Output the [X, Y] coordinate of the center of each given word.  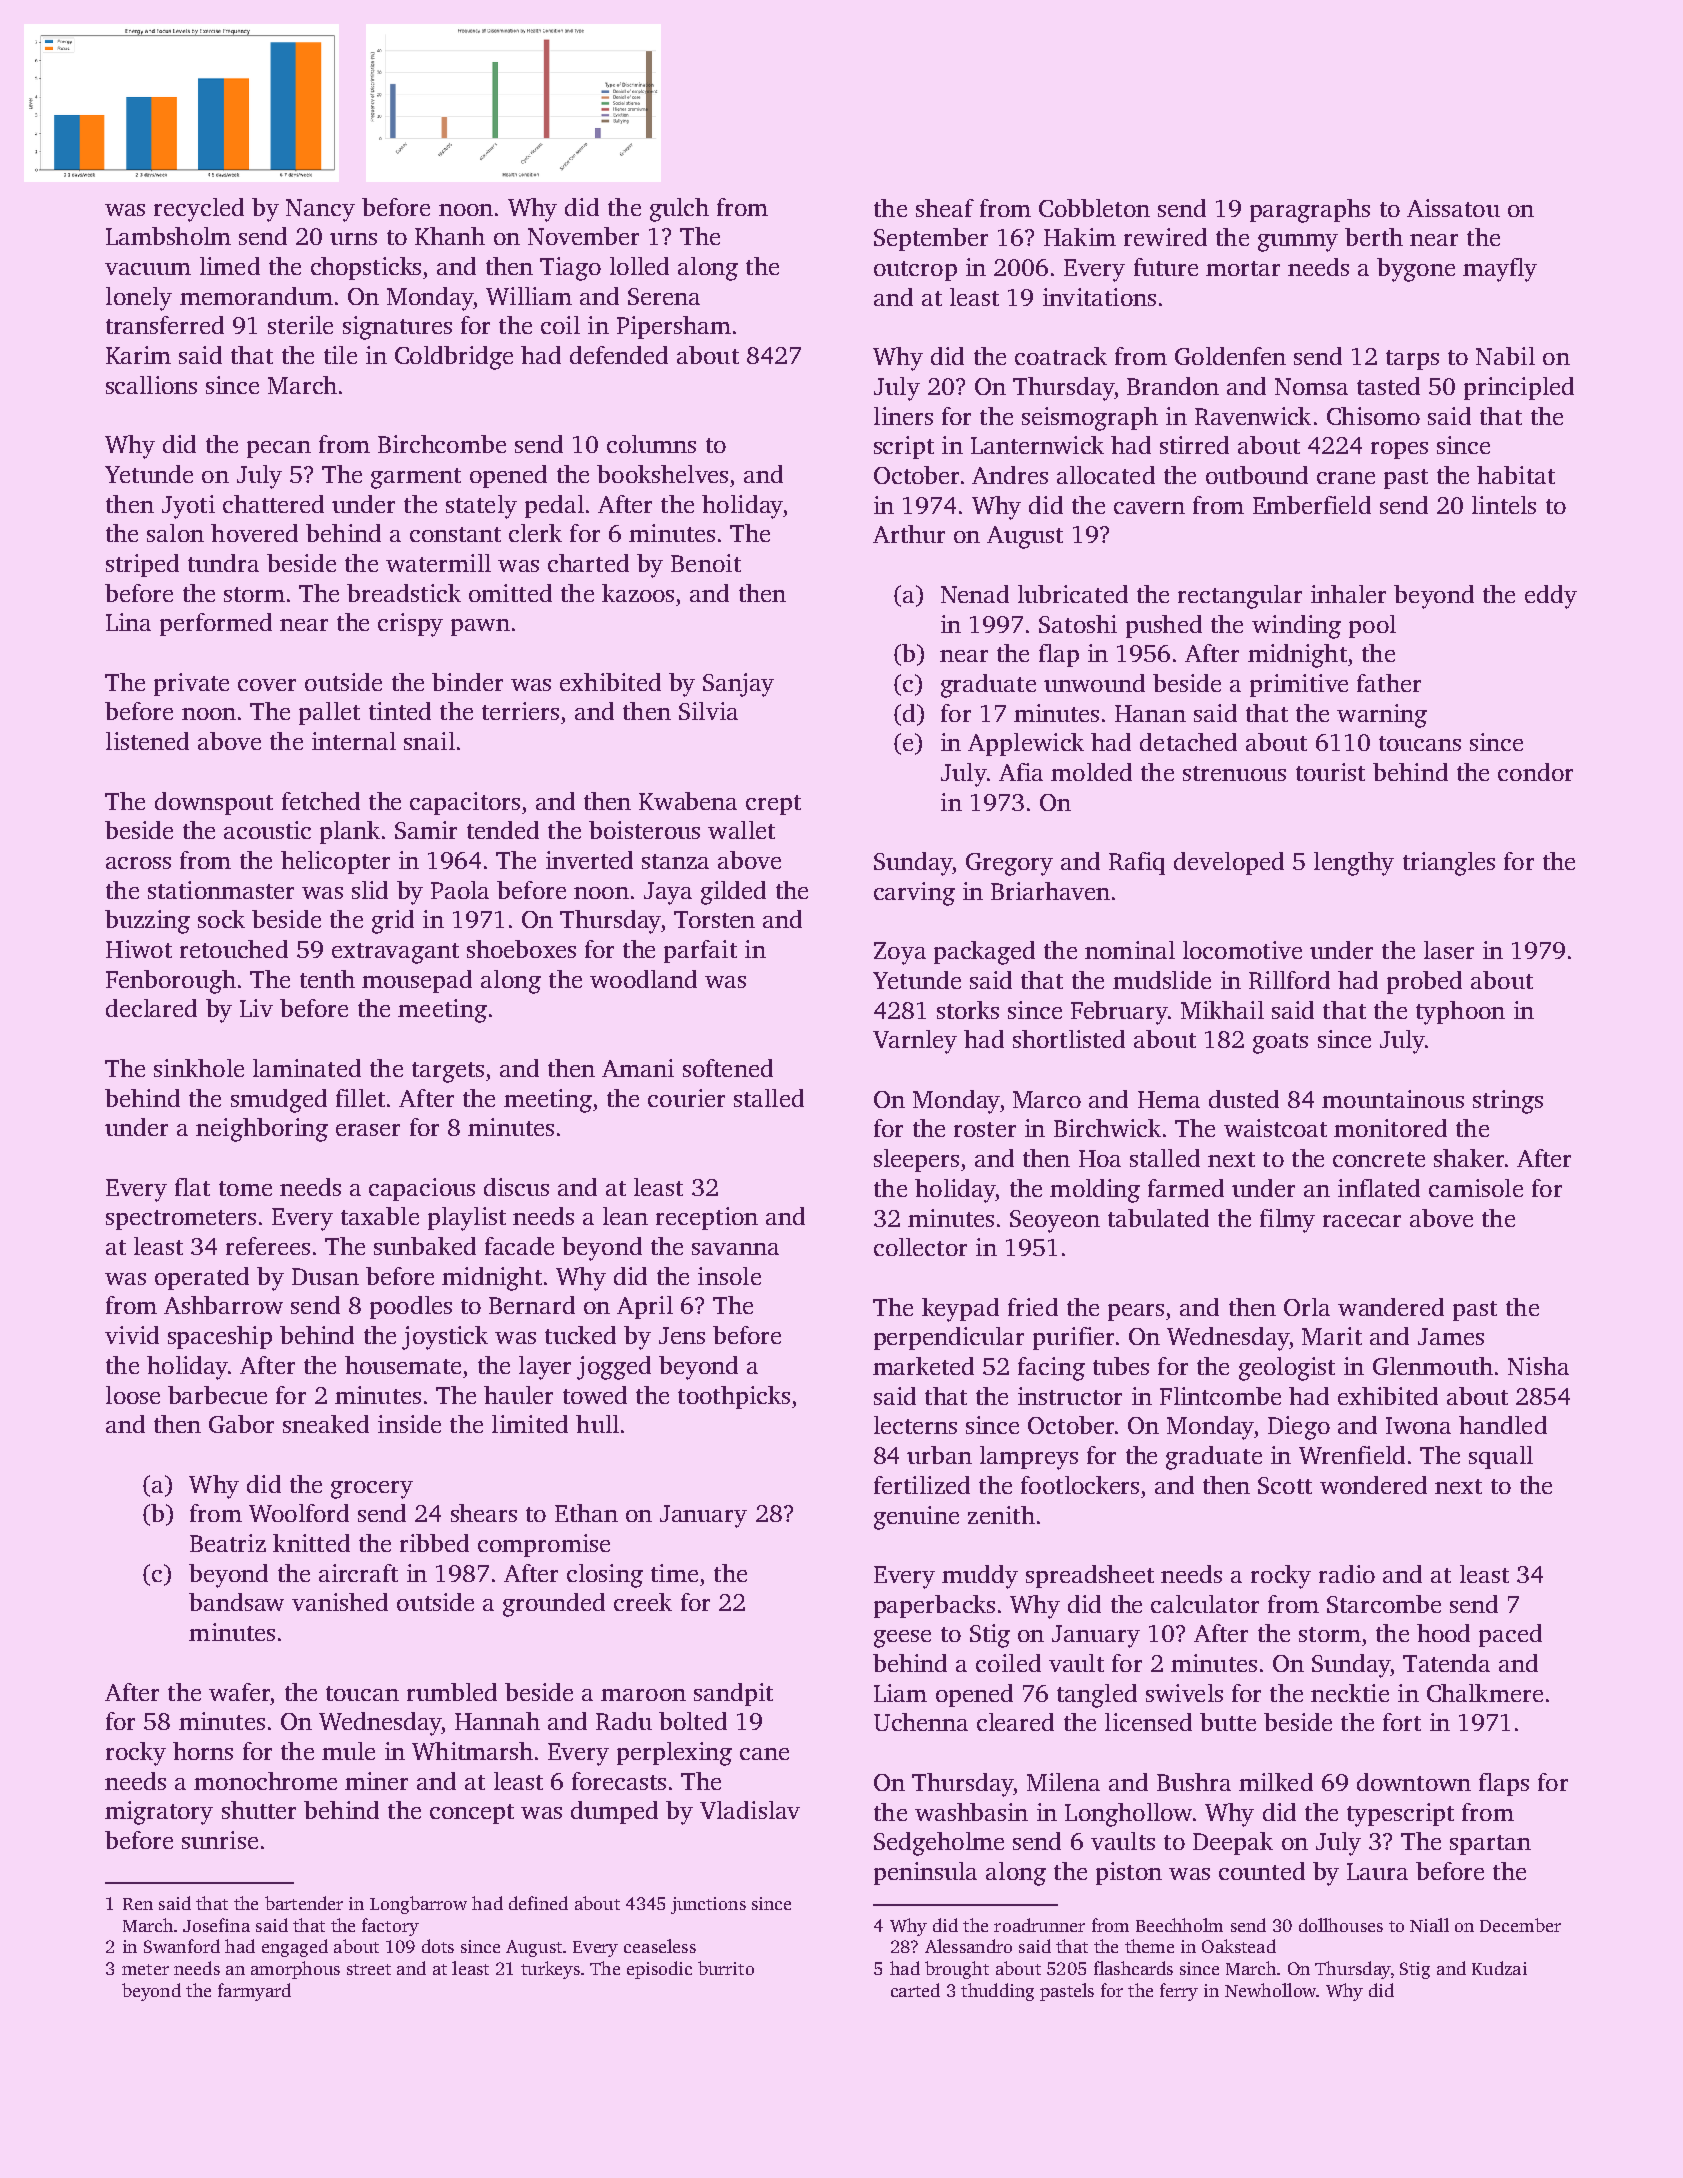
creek [643, 1602]
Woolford [299, 1513]
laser [1449, 950]
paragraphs [1310, 211]
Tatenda [1446, 1663]
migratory [159, 1813]
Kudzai [1499, 1968]
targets [448, 1072]
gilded [733, 893]
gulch [679, 210]
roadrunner [1039, 1925]
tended [503, 830]
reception [707, 1218]
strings [1508, 1102]
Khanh [450, 236]
